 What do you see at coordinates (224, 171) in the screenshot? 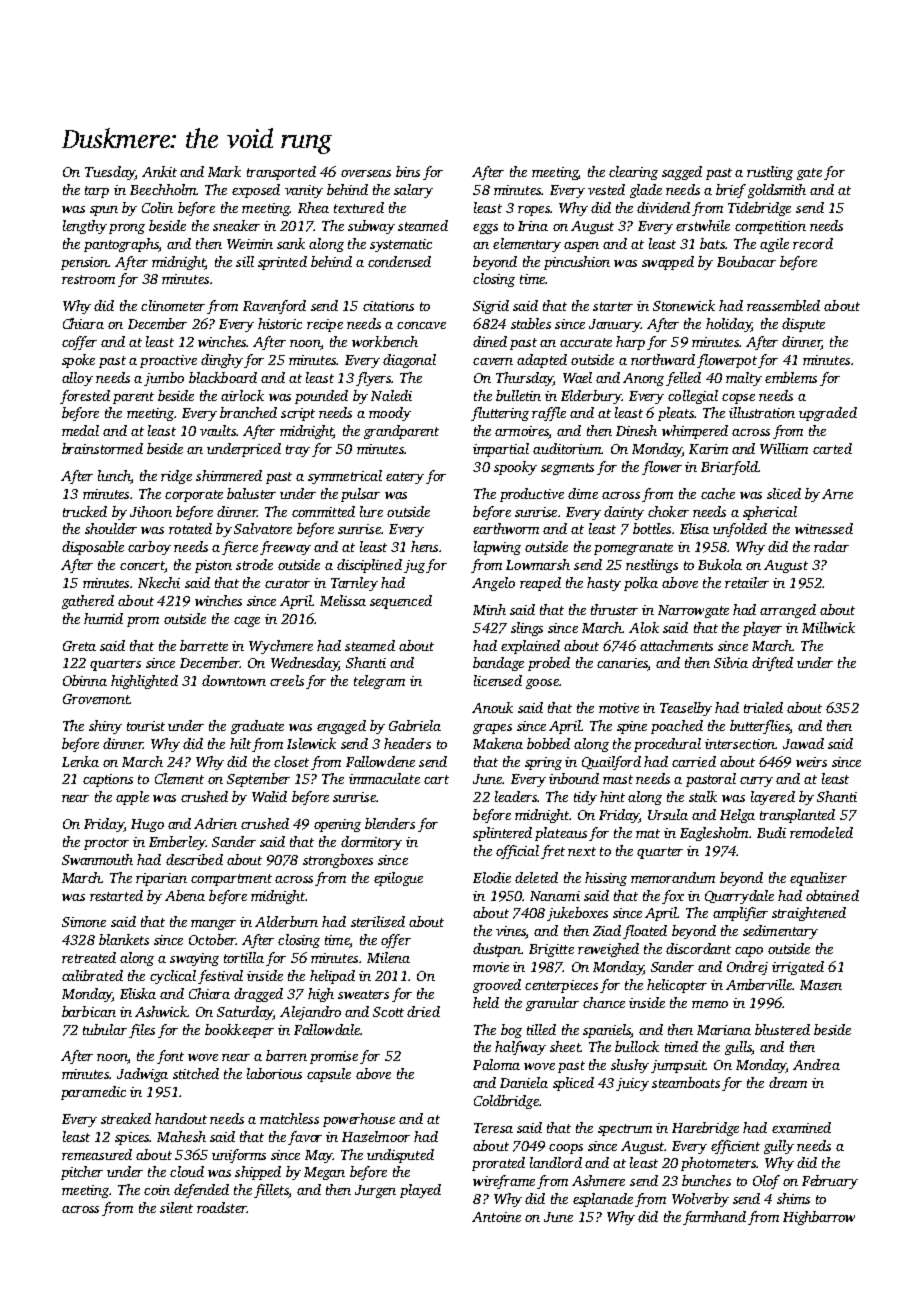
I see `Mark` at bounding box center [224, 171].
